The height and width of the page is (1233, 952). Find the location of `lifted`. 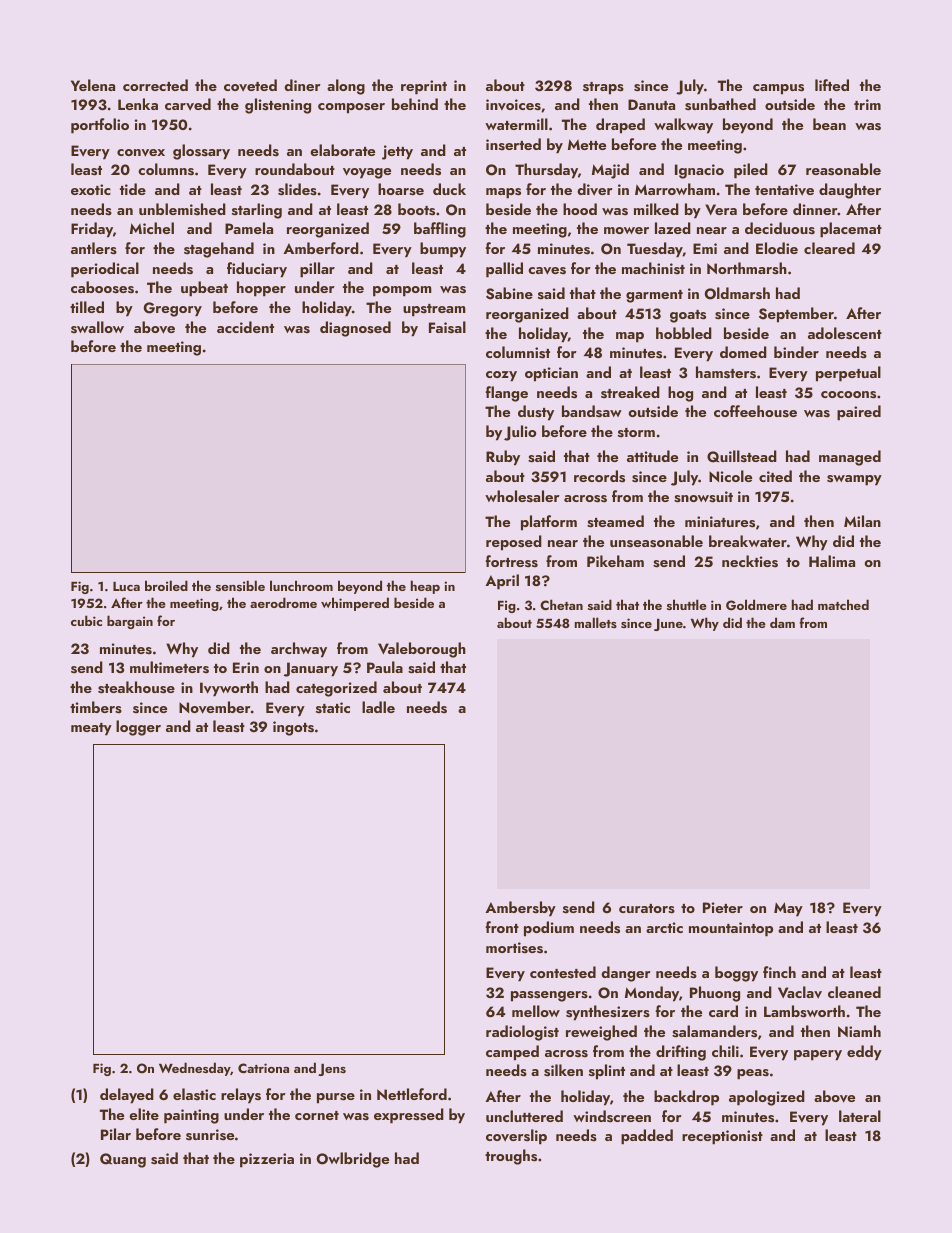

lifted is located at coordinates (832, 85).
